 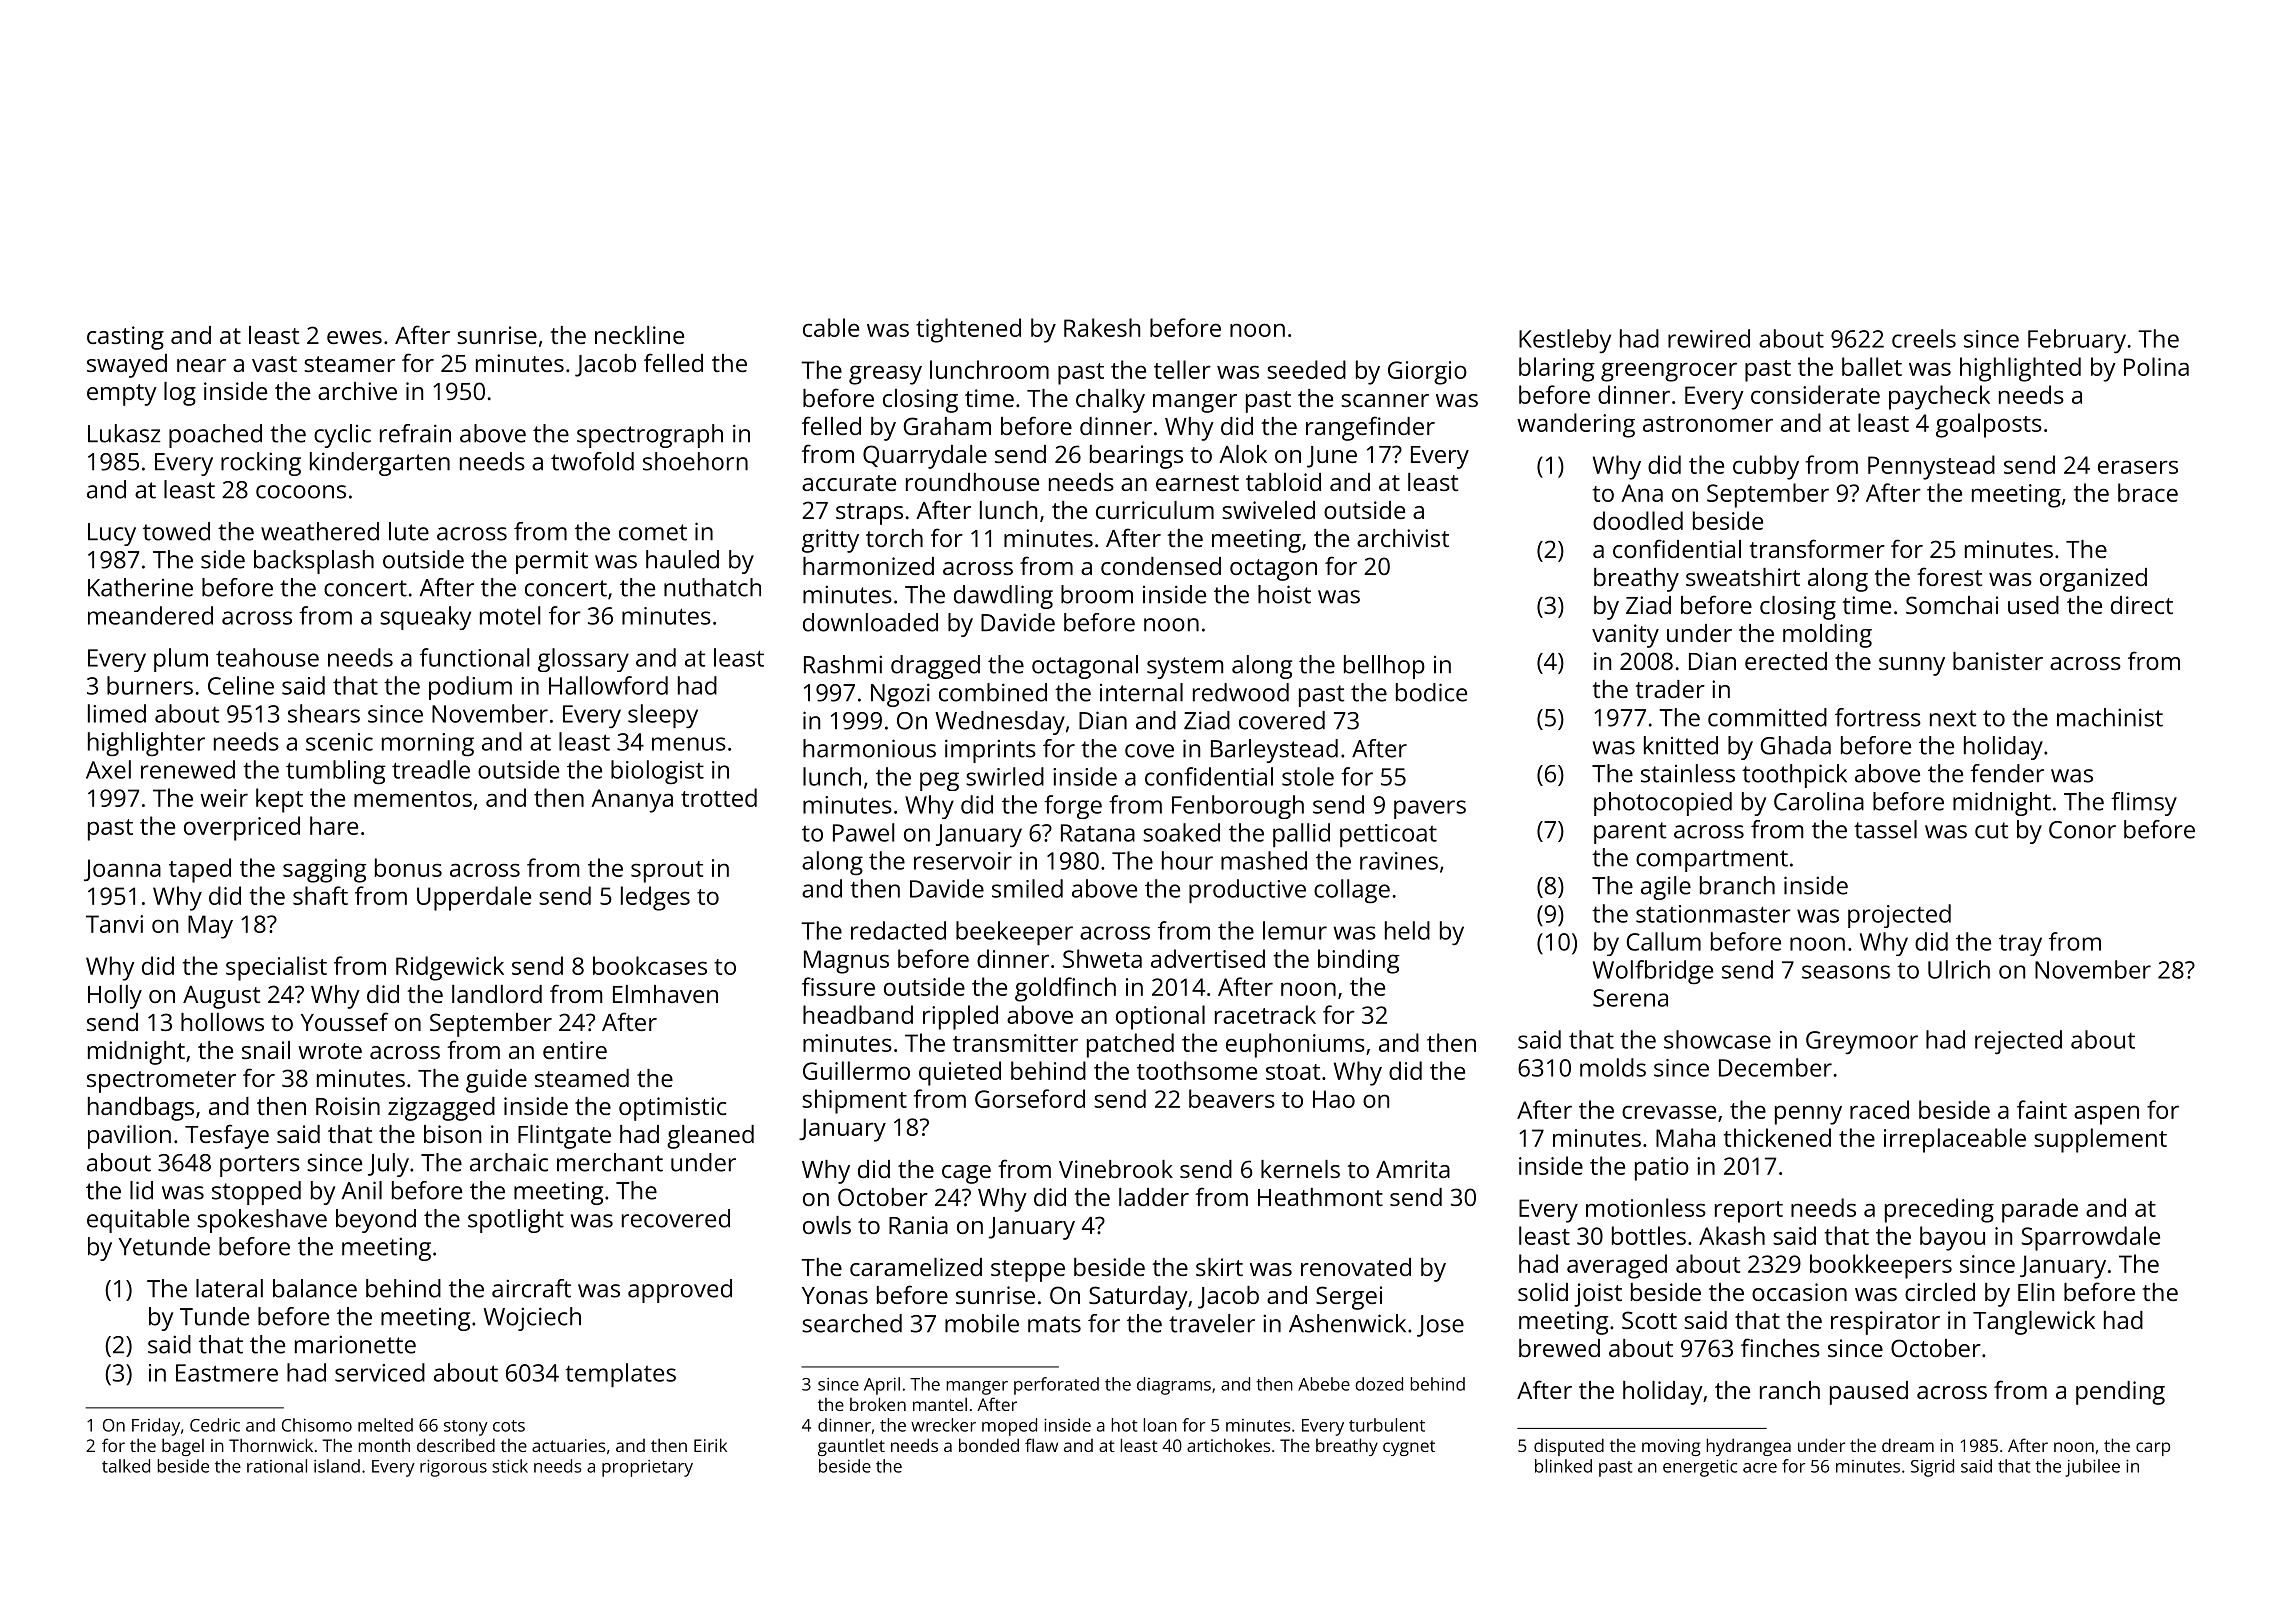 What do you see at coordinates (125, 338) in the screenshot?
I see `casting` at bounding box center [125, 338].
